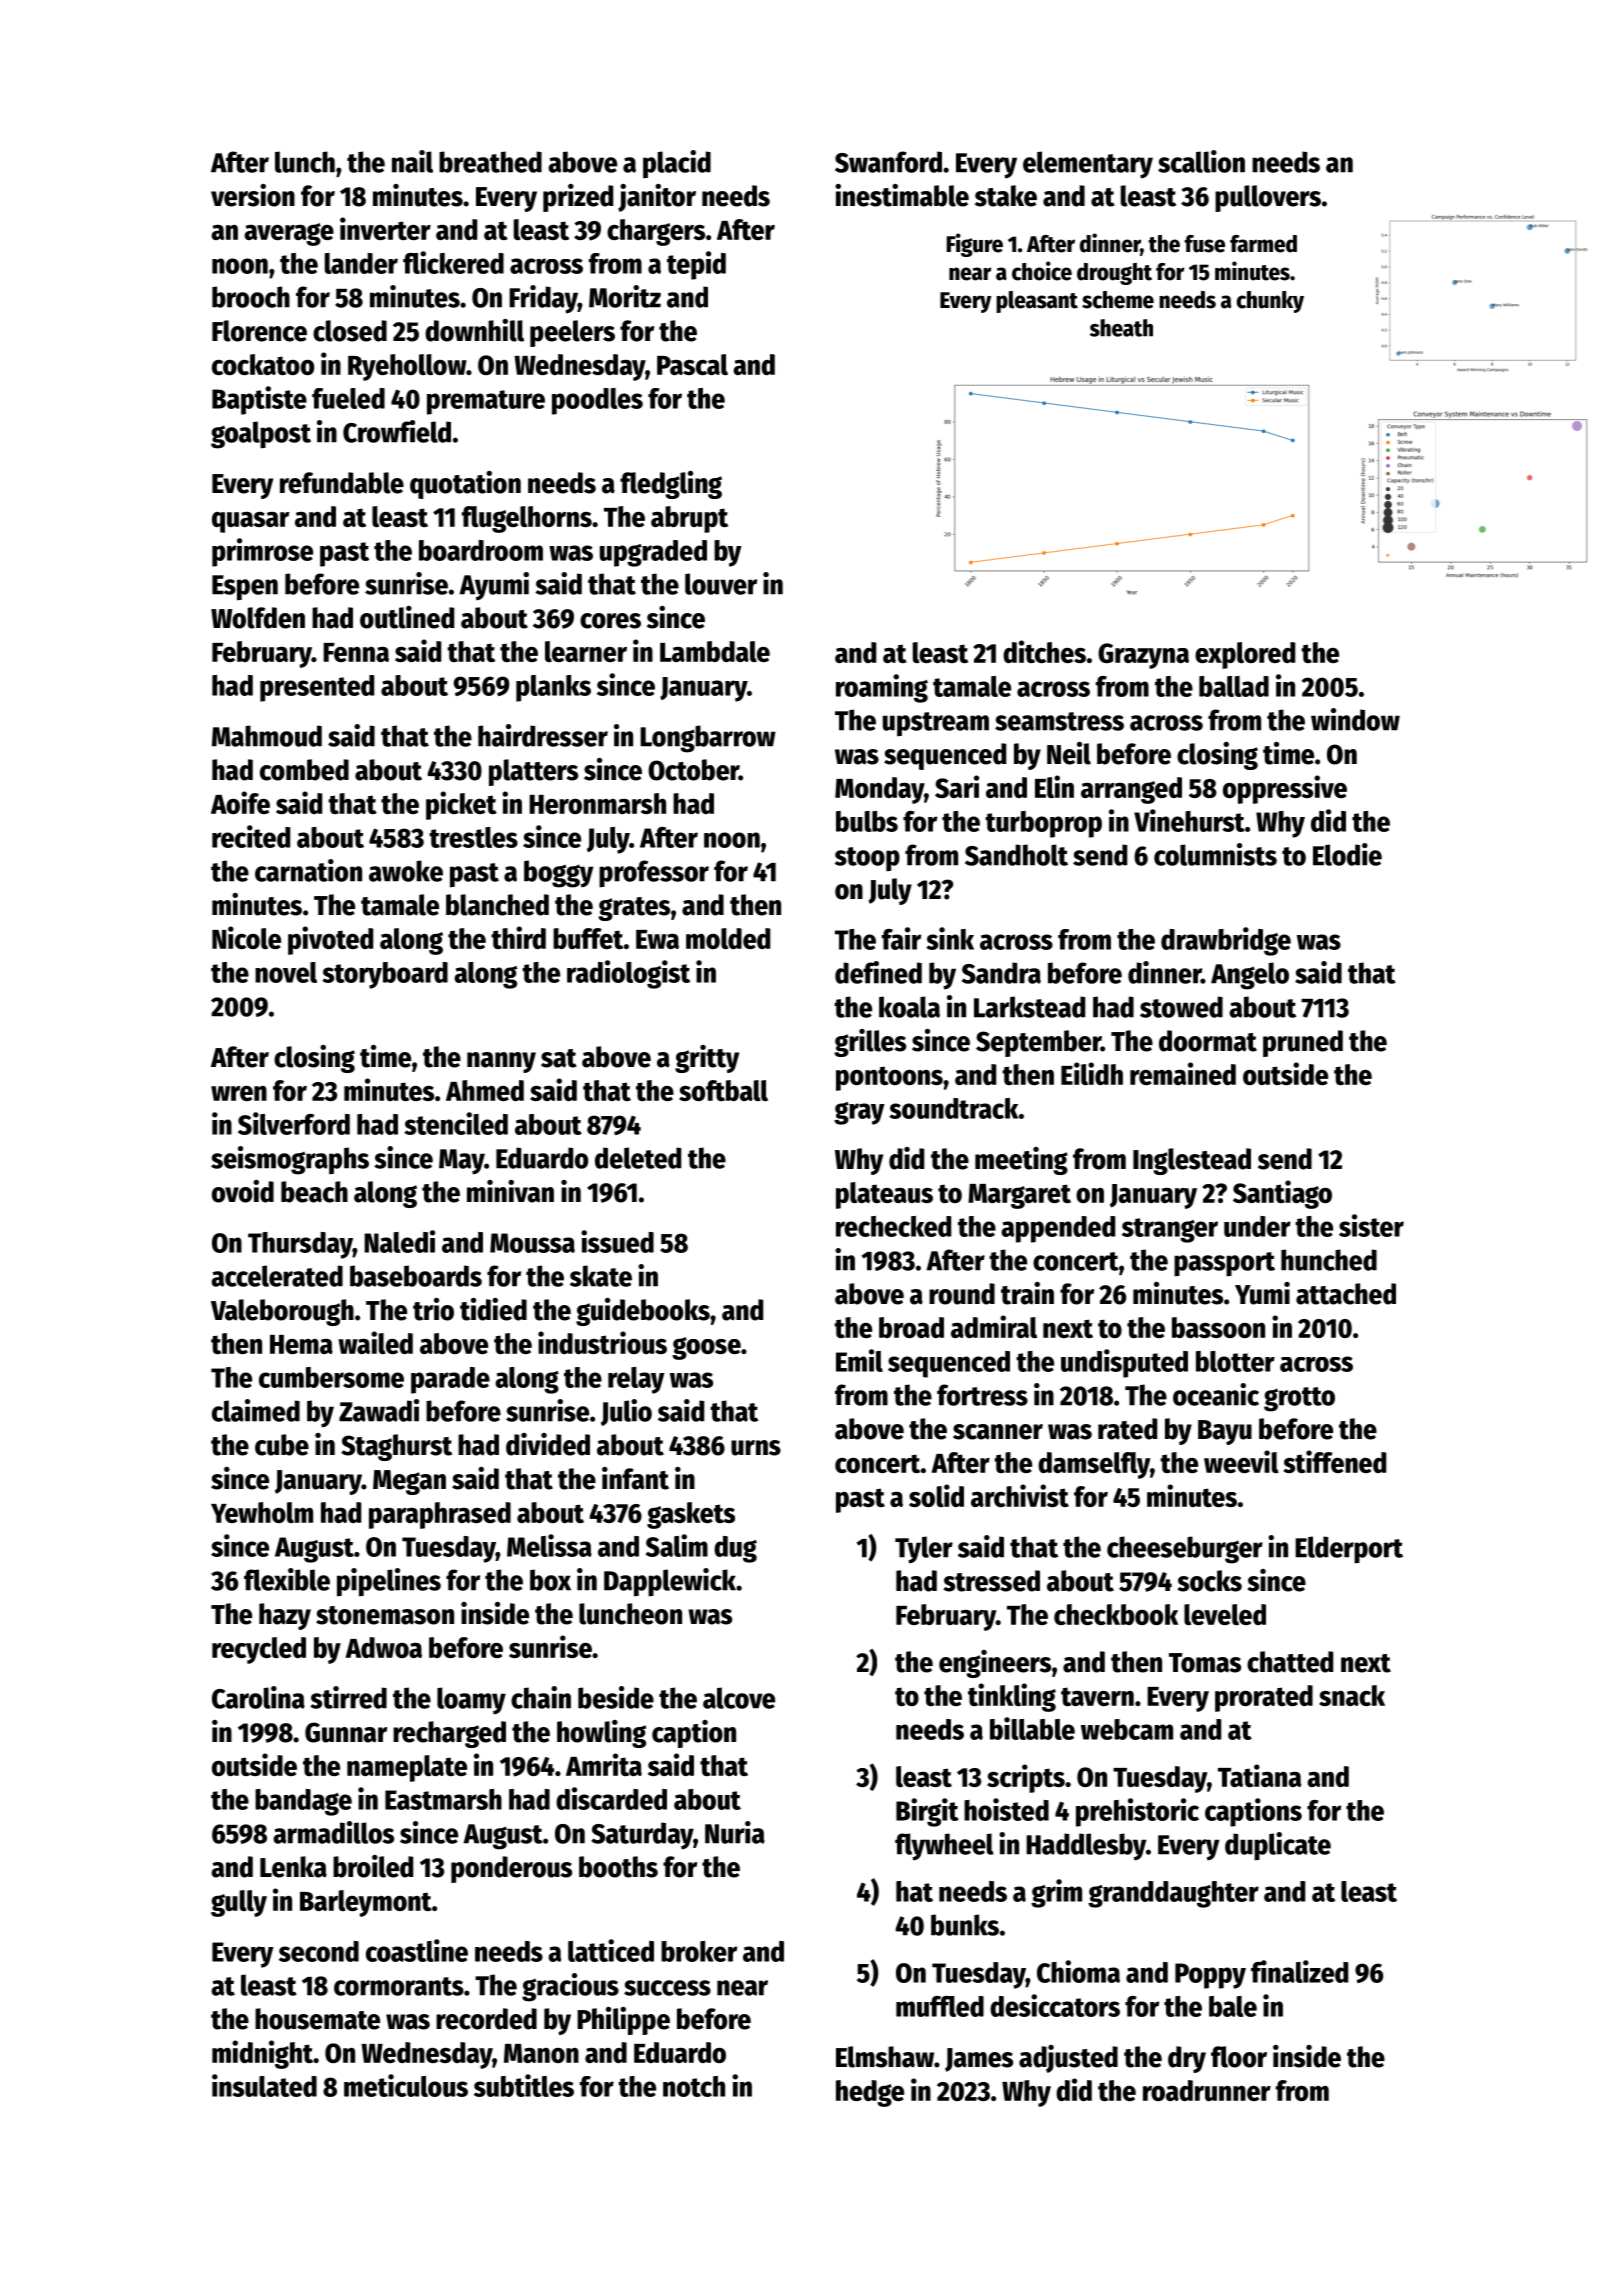 The image size is (1620, 2292). I want to click on elementary, so click(1088, 165).
